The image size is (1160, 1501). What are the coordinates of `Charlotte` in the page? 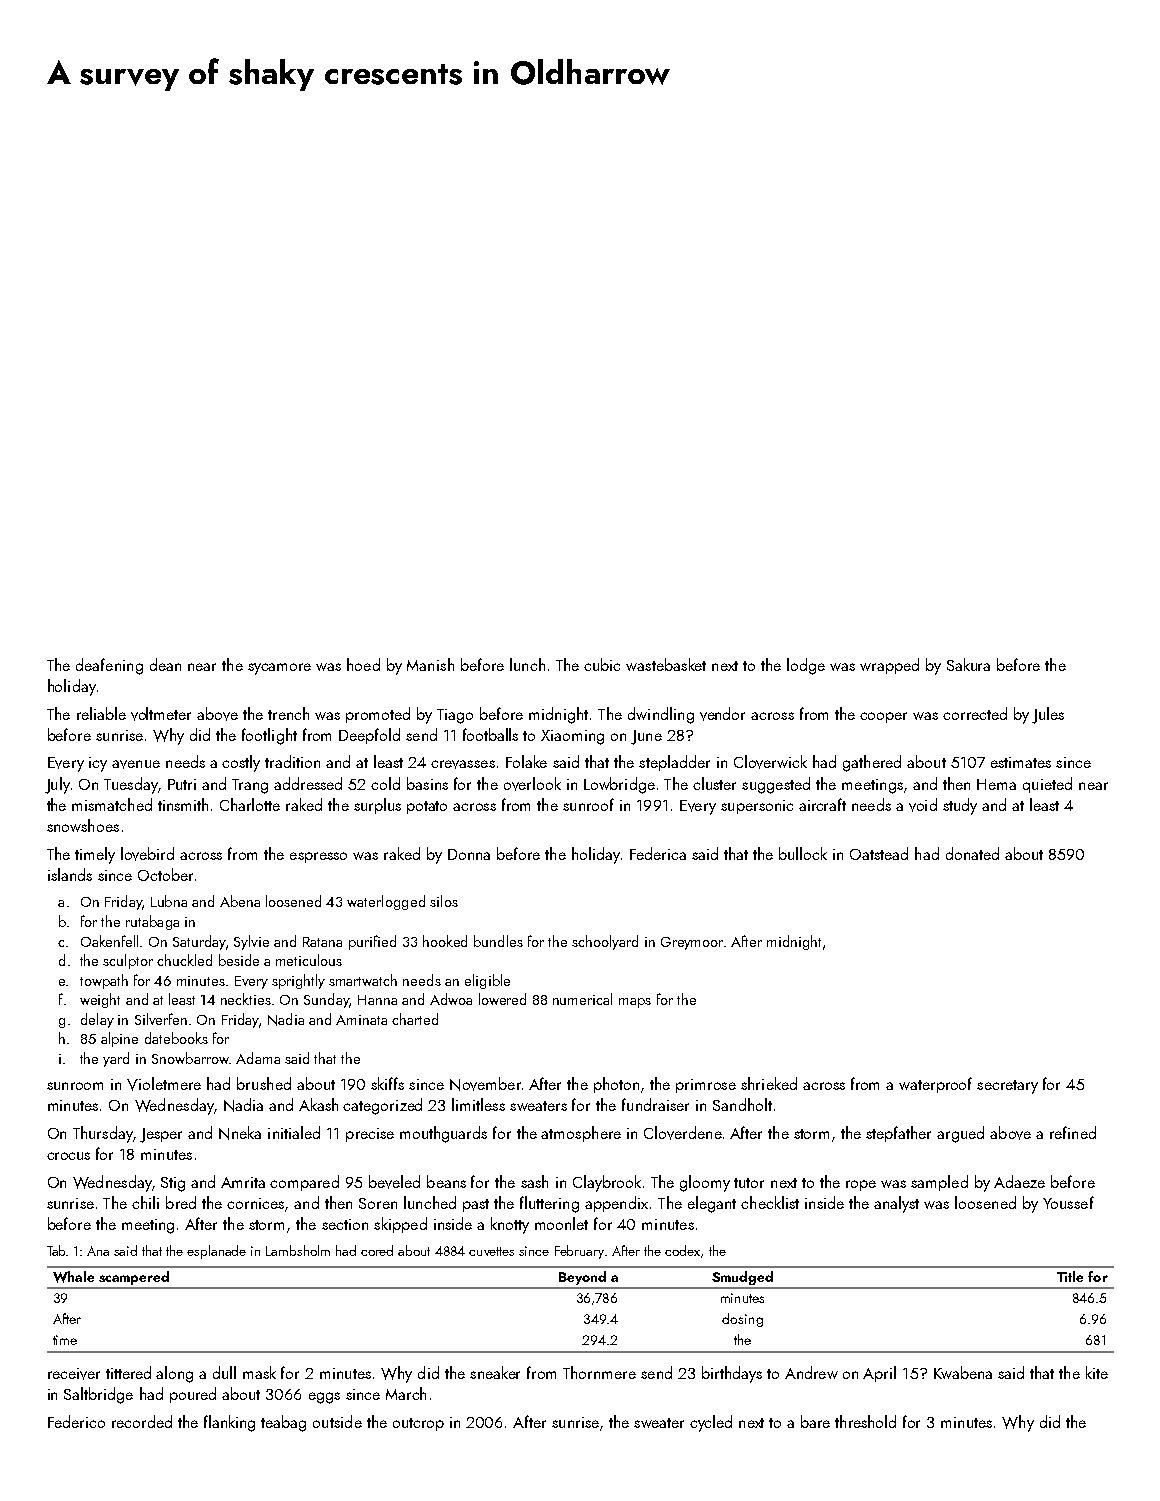 It's located at (250, 804).
